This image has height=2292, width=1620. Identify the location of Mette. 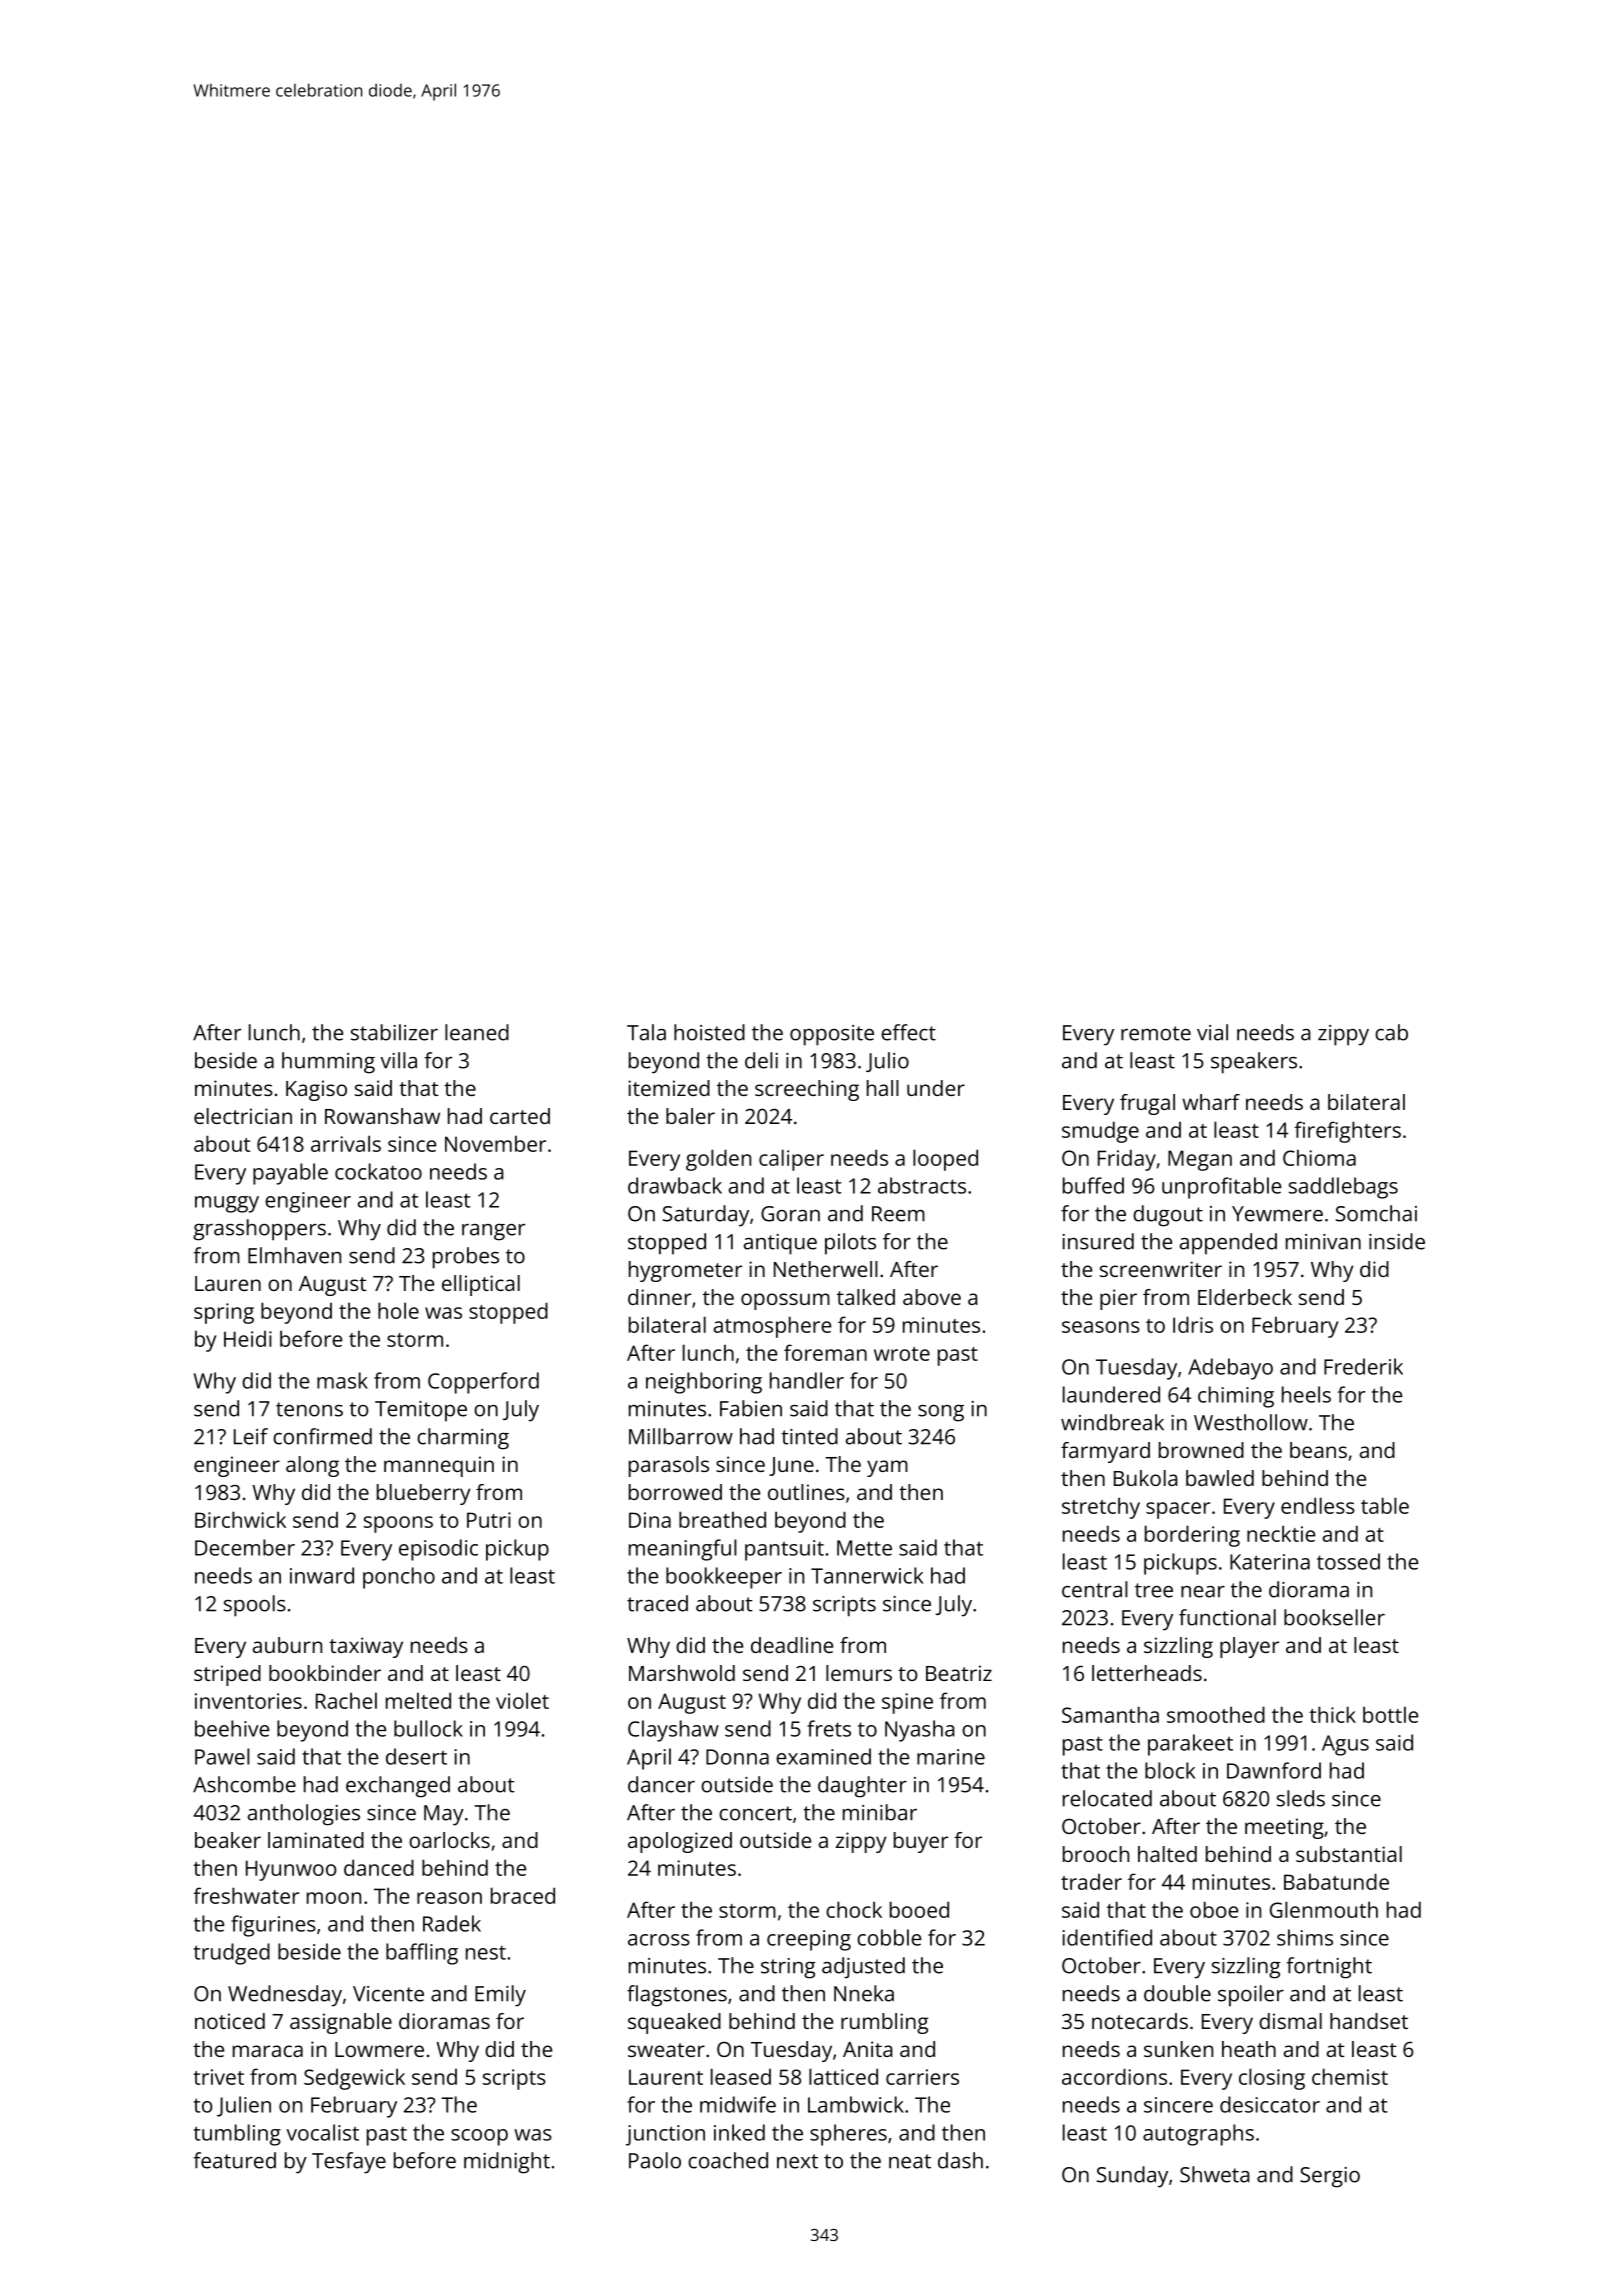
(864, 1548).
